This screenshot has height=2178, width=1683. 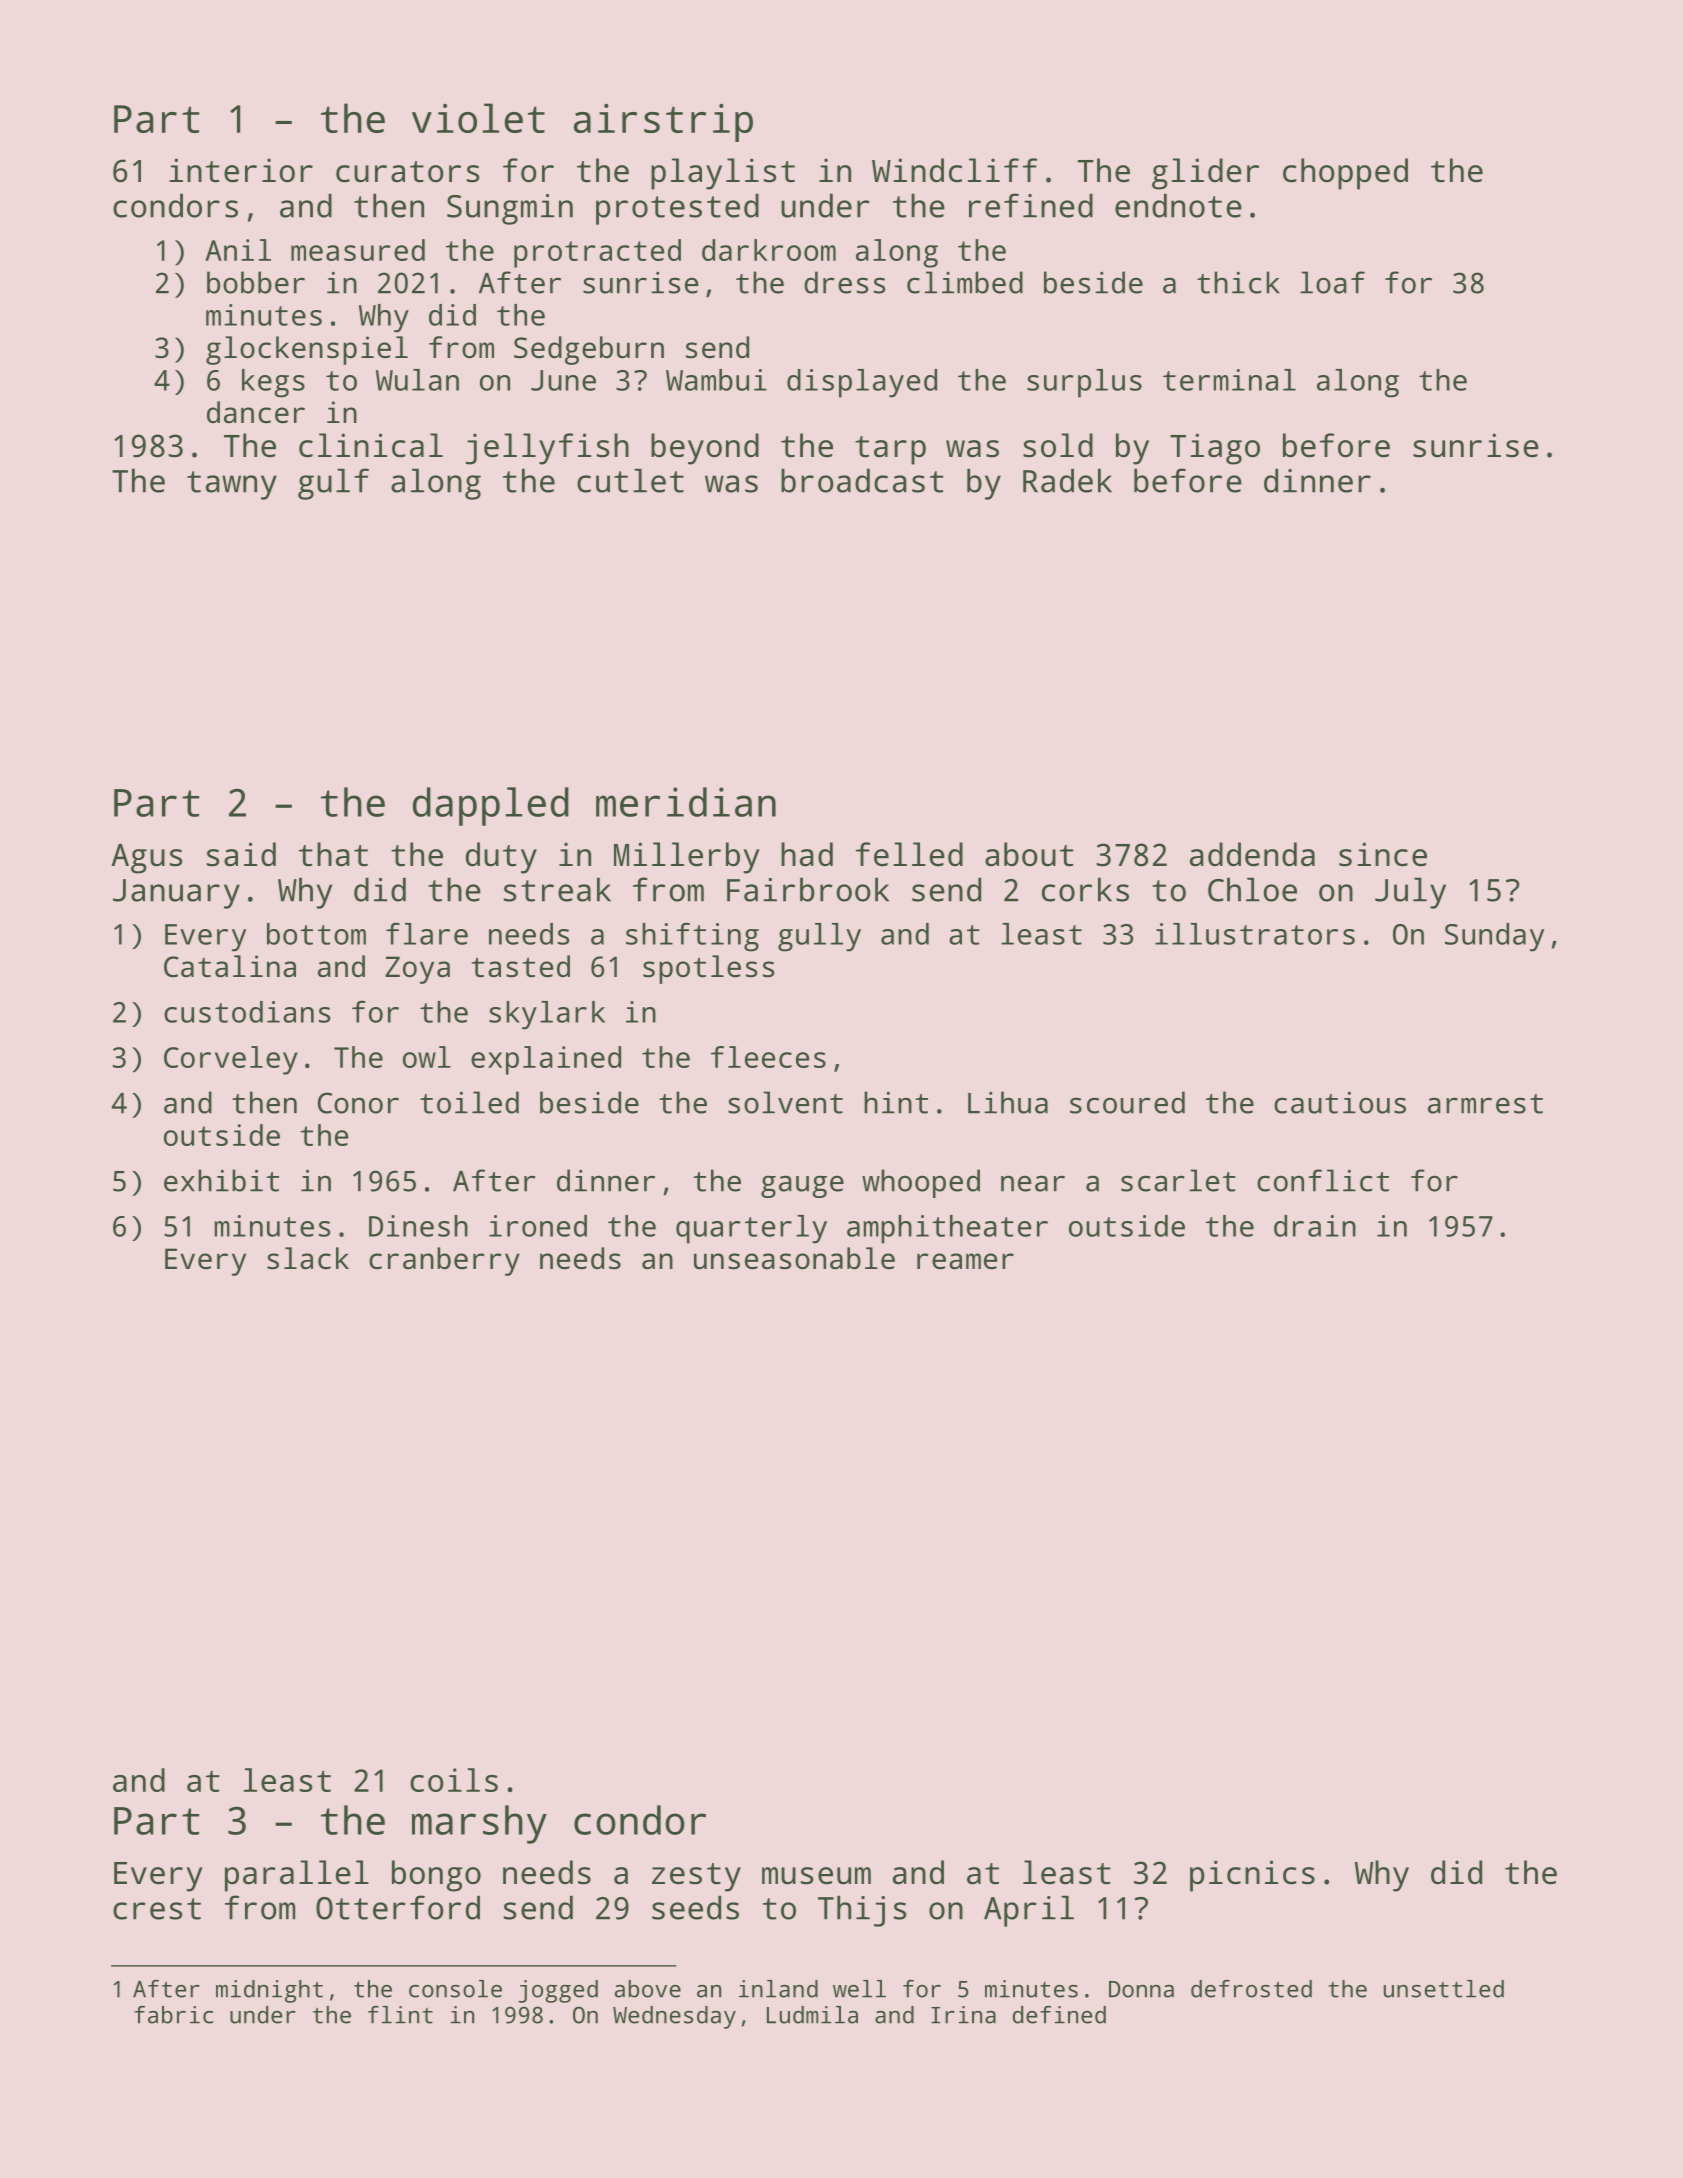 I want to click on sold, so click(x=1058, y=445).
